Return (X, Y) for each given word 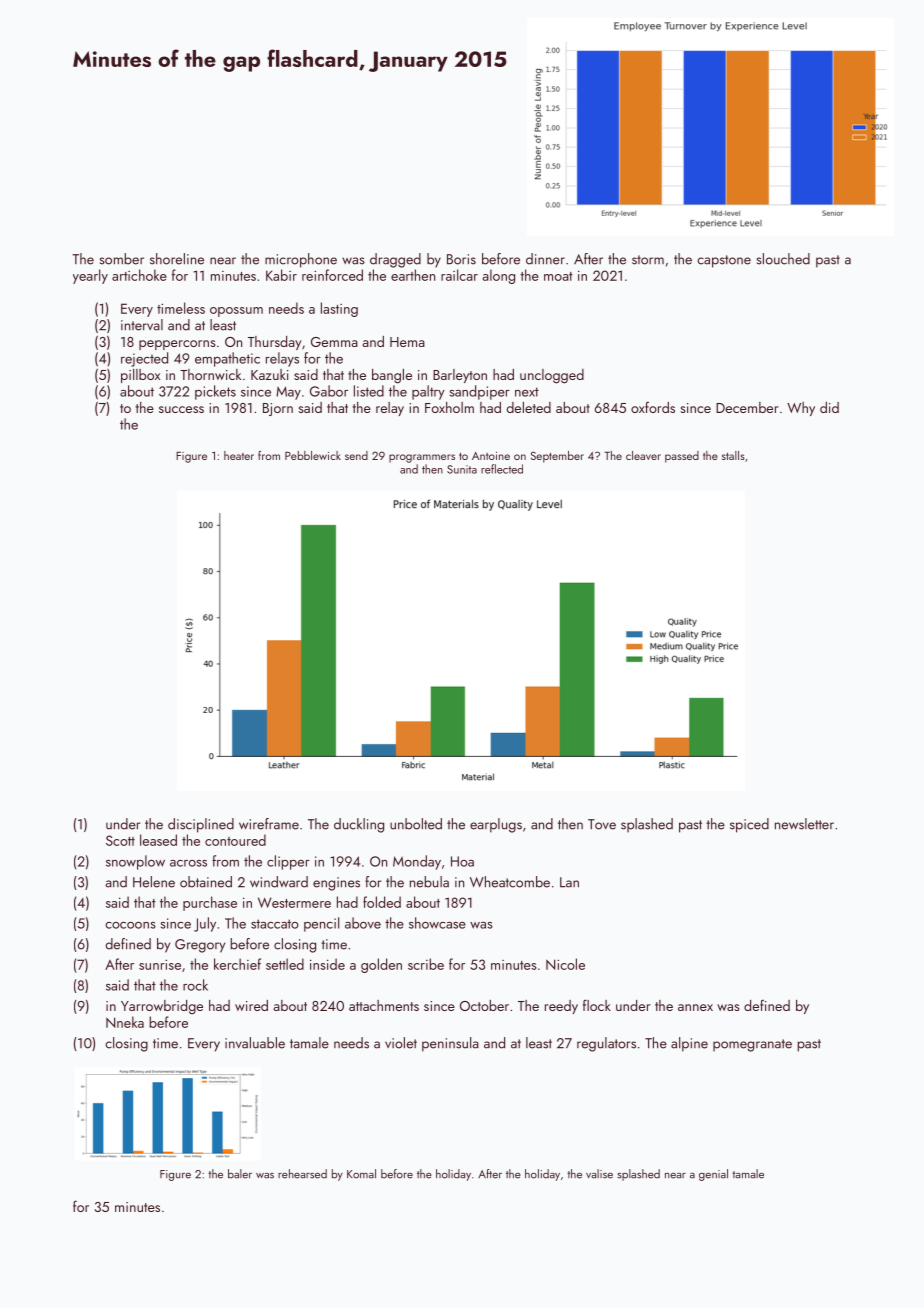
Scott (120, 840)
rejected (144, 359)
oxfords (653, 407)
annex (695, 1007)
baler (240, 1174)
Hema (407, 342)
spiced (749, 825)
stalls (733, 455)
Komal (361, 1174)
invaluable (255, 1043)
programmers (422, 458)
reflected (502, 469)
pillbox (140, 376)
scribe (426, 964)
